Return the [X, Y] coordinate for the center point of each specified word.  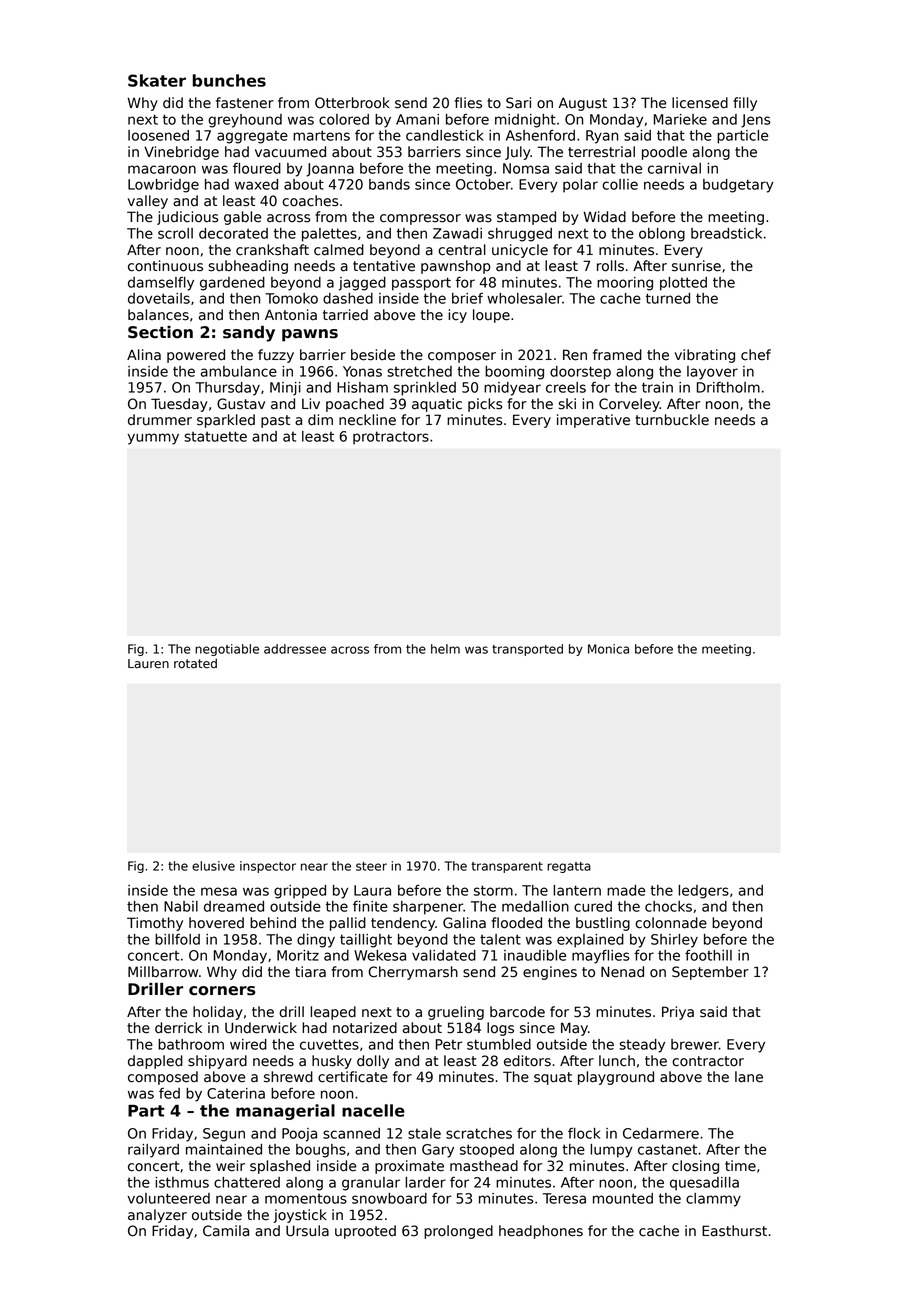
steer [371, 866]
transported [527, 650]
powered [196, 356]
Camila [226, 1231]
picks [485, 405]
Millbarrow [163, 972]
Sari [518, 103]
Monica [608, 649]
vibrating [705, 356]
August [583, 104]
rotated [195, 663]
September [710, 973]
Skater [157, 80]
